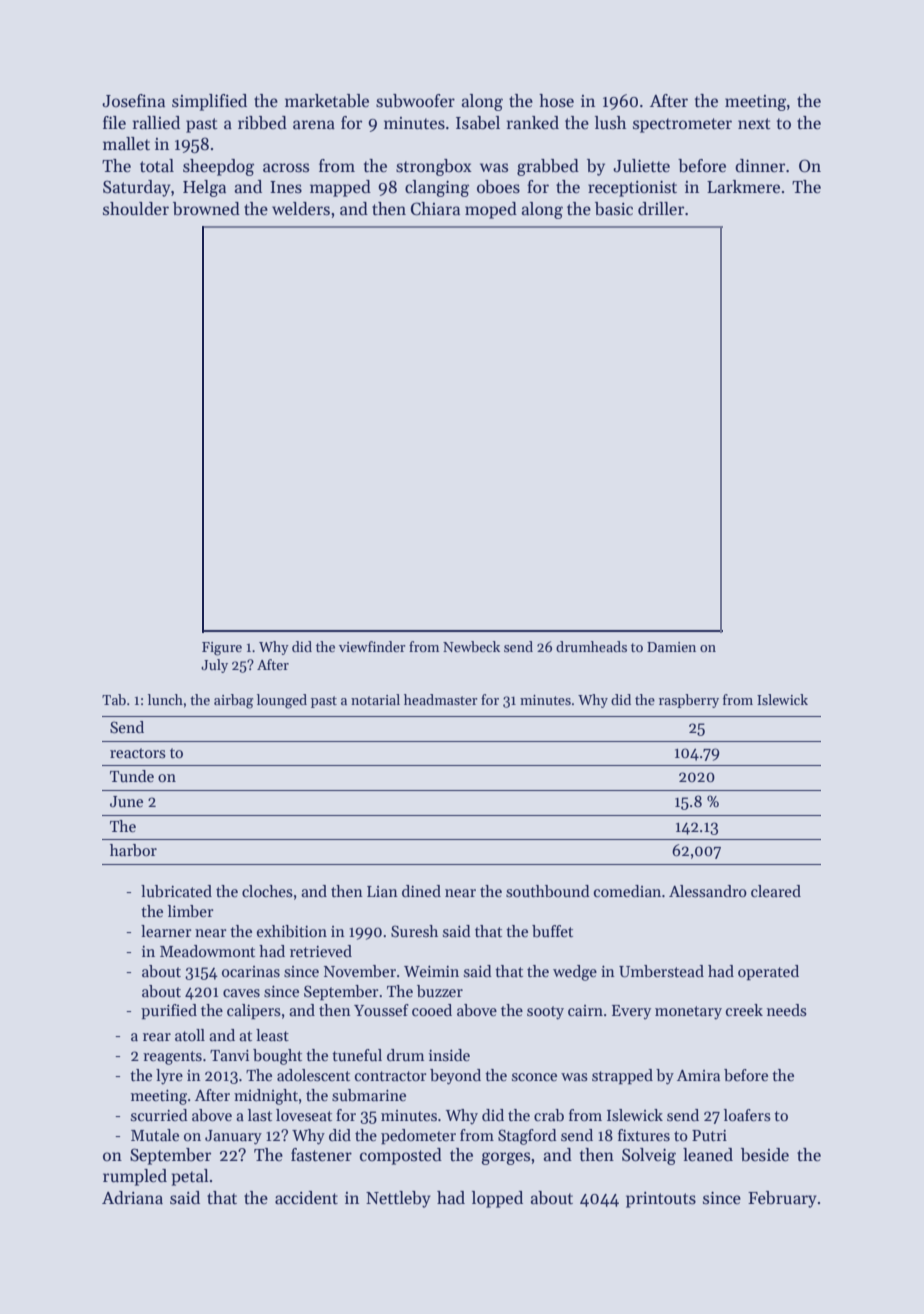 Image resolution: width=924 pixels, height=1314 pixels. Describe the element at coordinates (222, 649) in the screenshot. I see `Figure` at that location.
